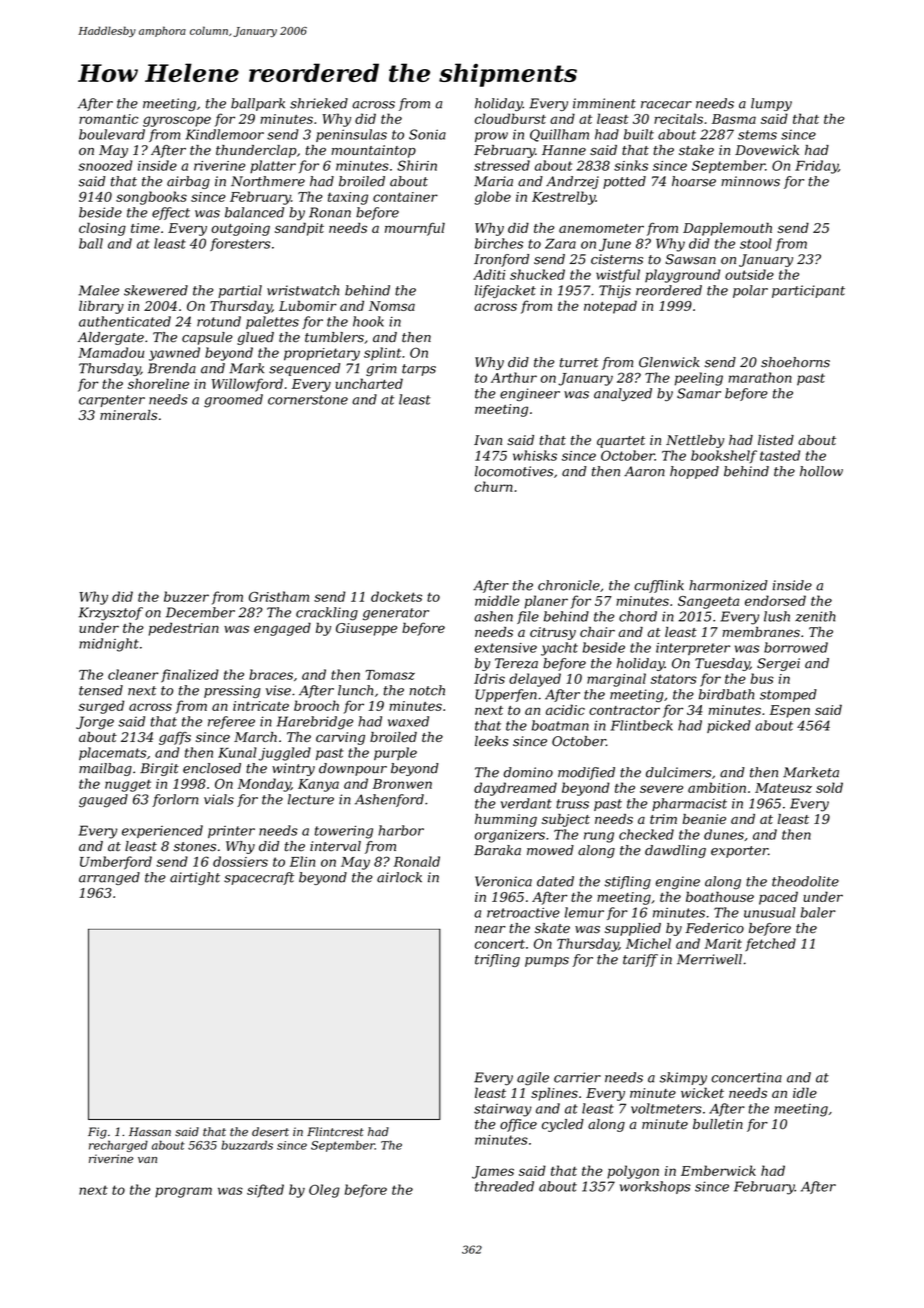 The height and width of the screenshot is (1308, 924). I want to click on Zara, so click(560, 243).
